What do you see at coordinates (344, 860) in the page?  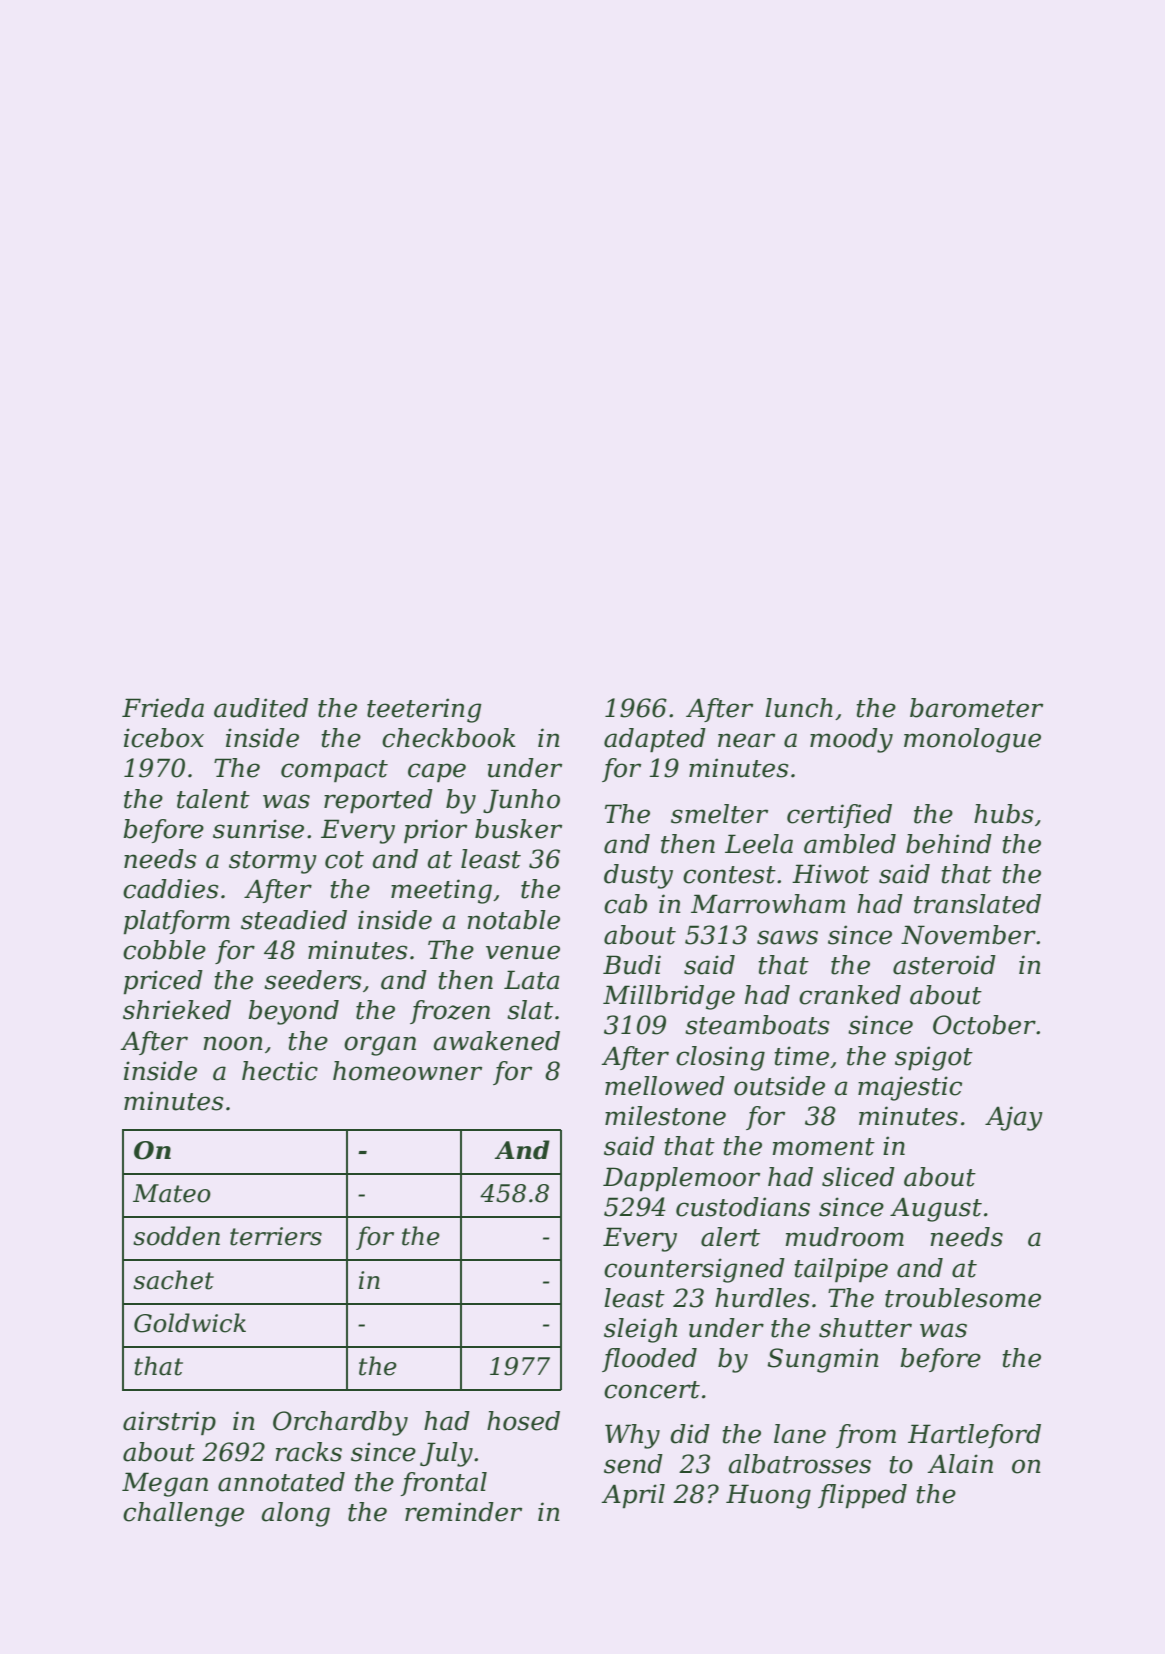 I see `cot` at bounding box center [344, 860].
